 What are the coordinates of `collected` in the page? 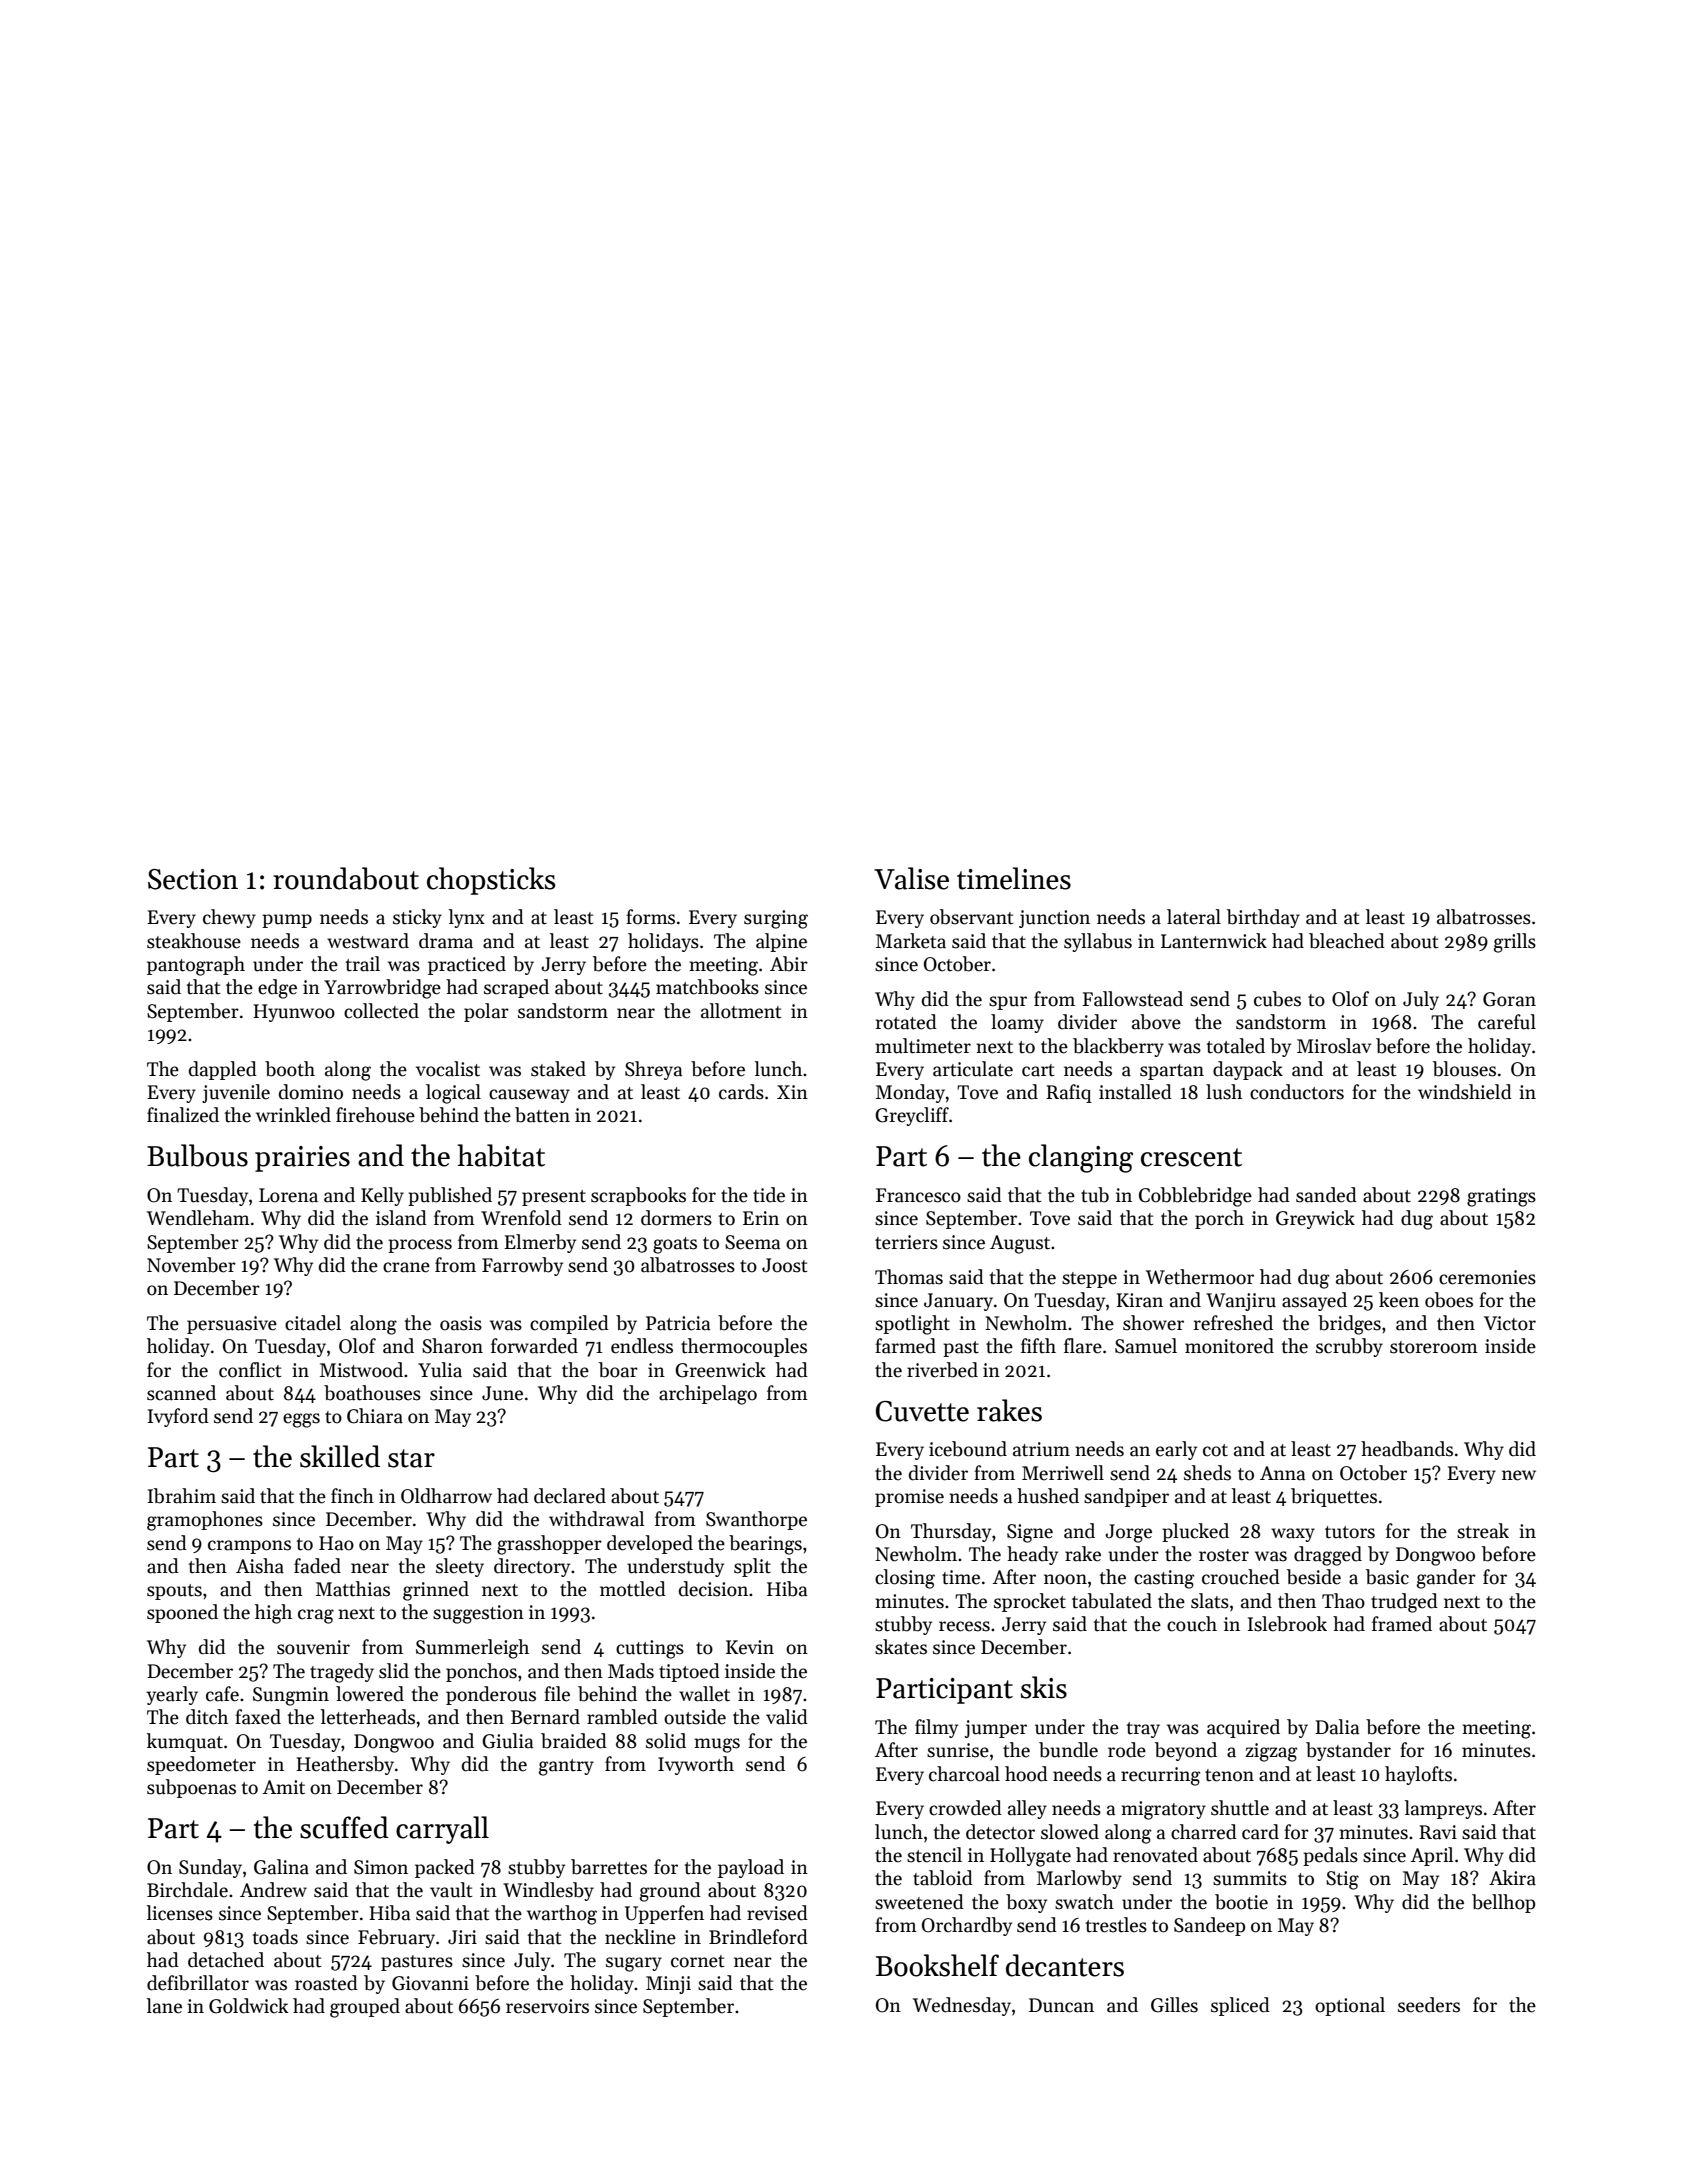 It's located at (381, 1011).
